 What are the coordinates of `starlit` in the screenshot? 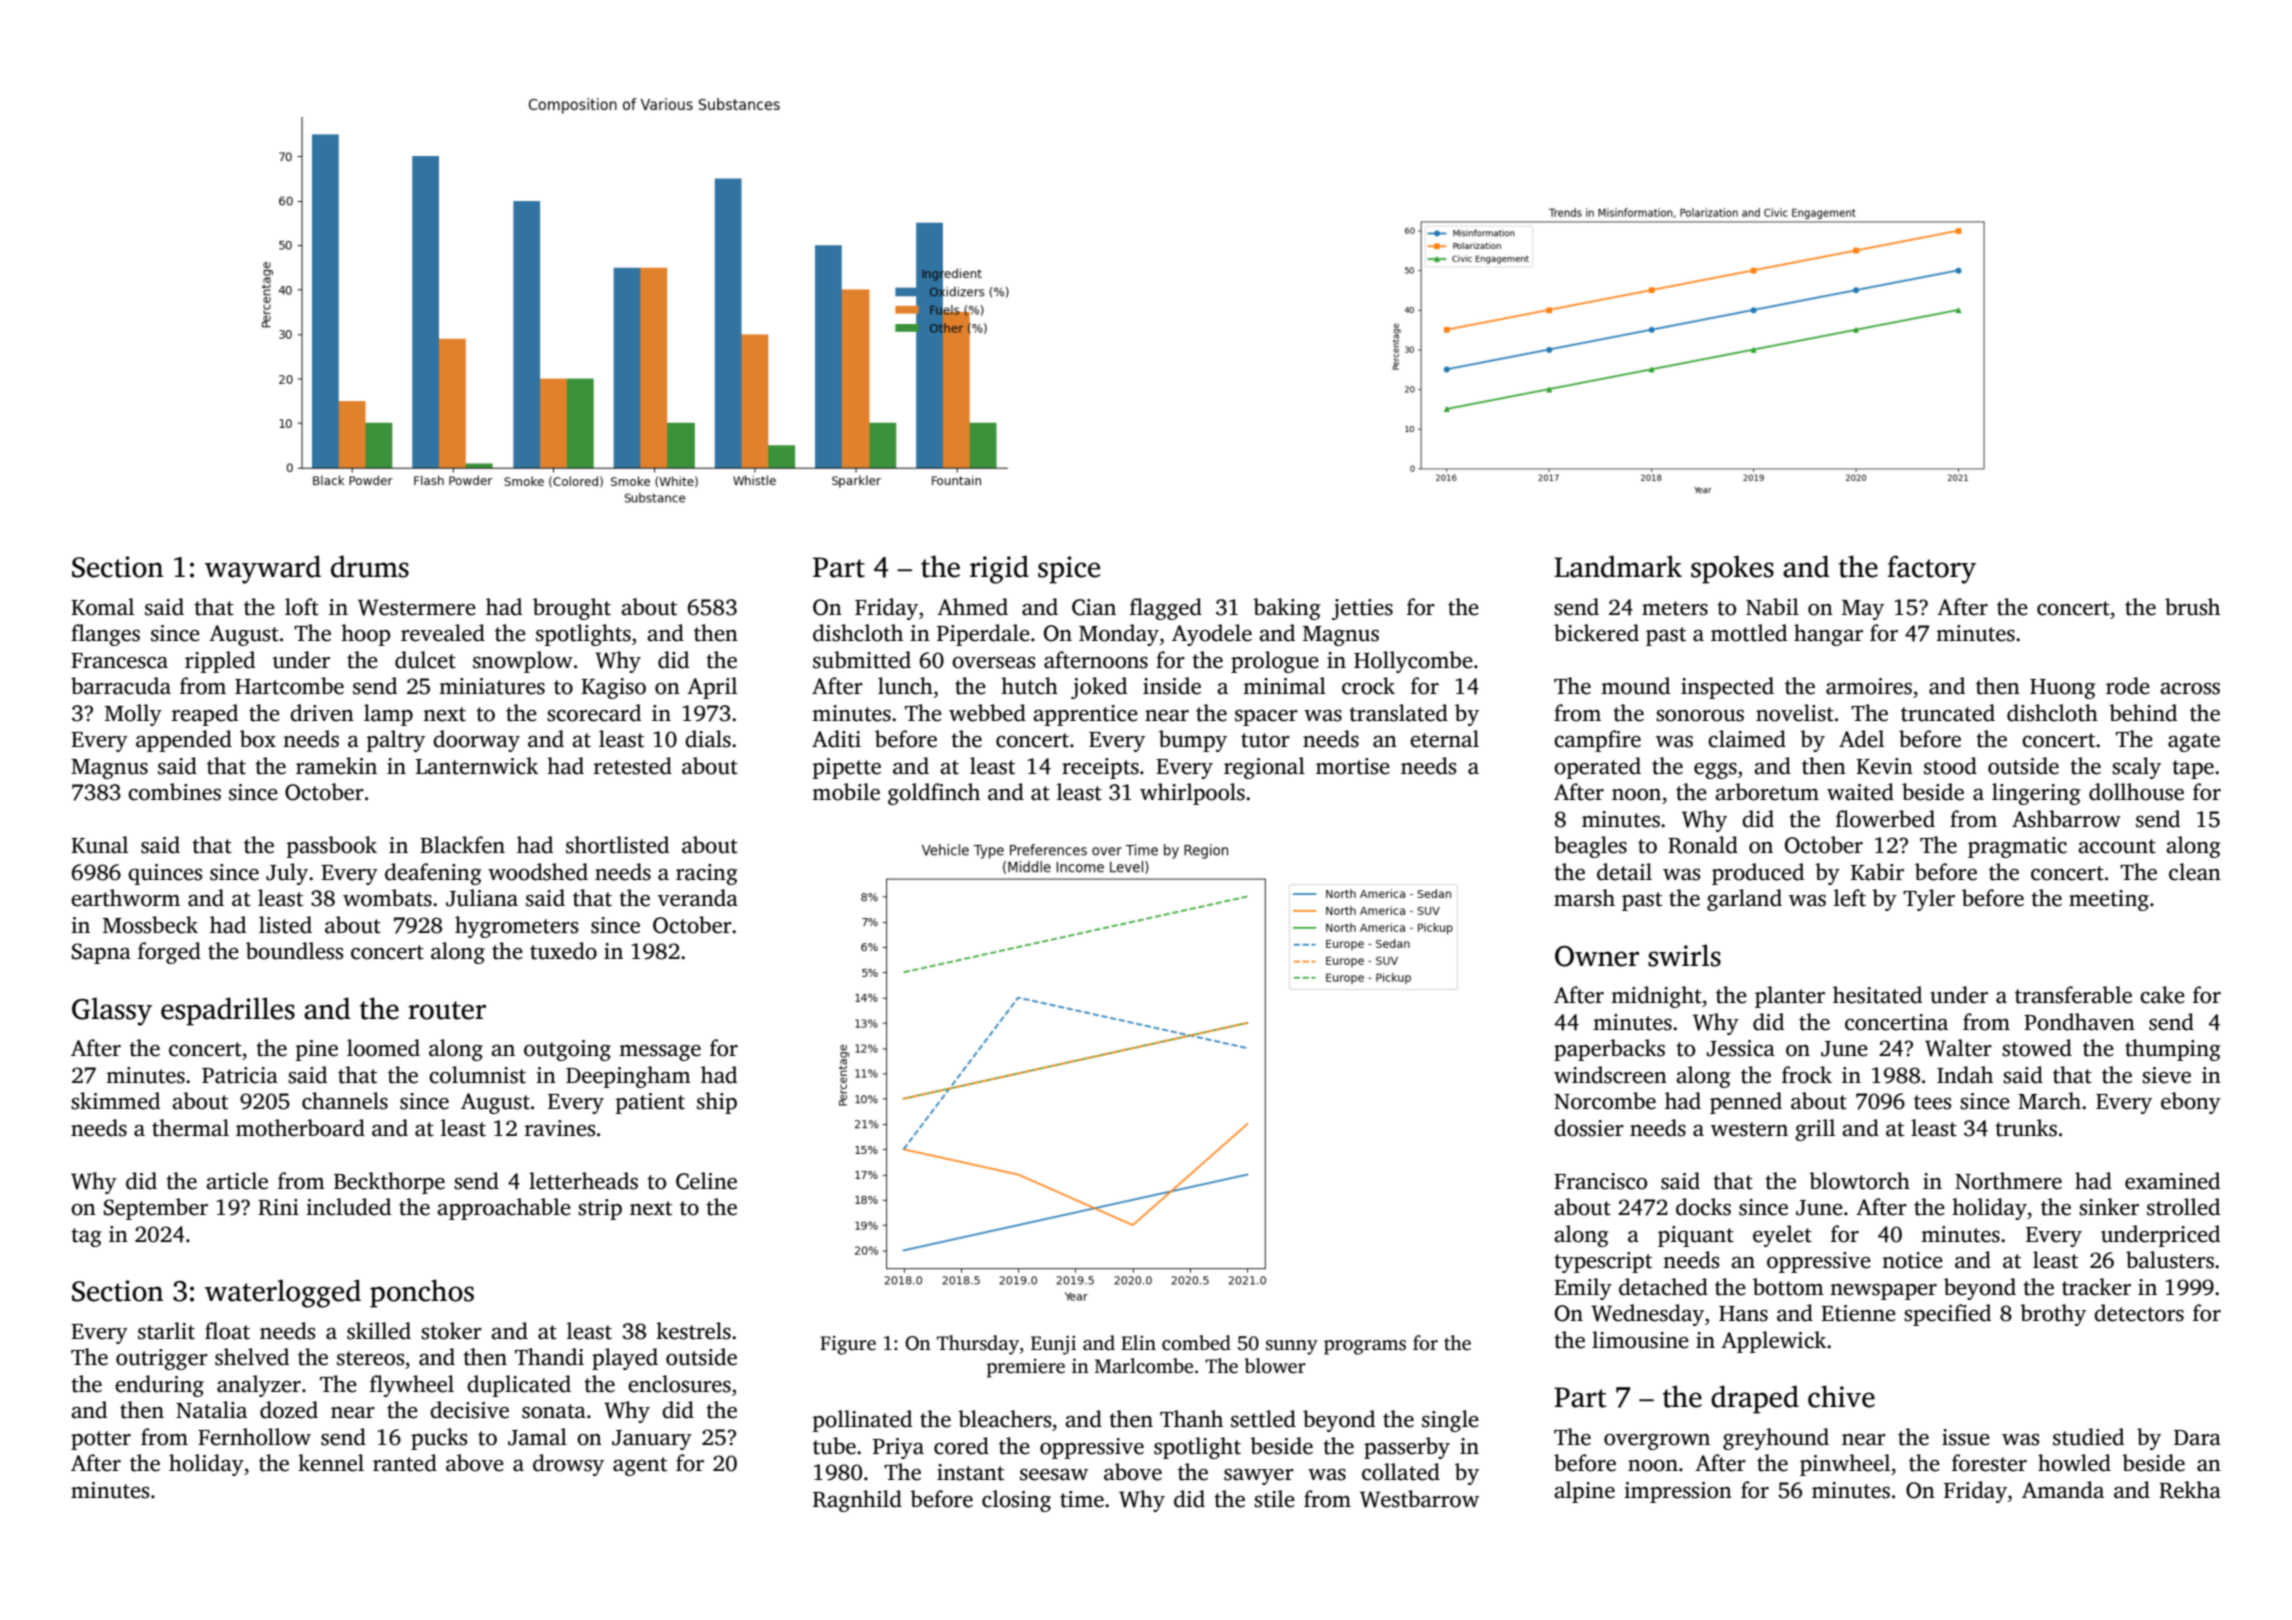 It's located at (166, 1331).
